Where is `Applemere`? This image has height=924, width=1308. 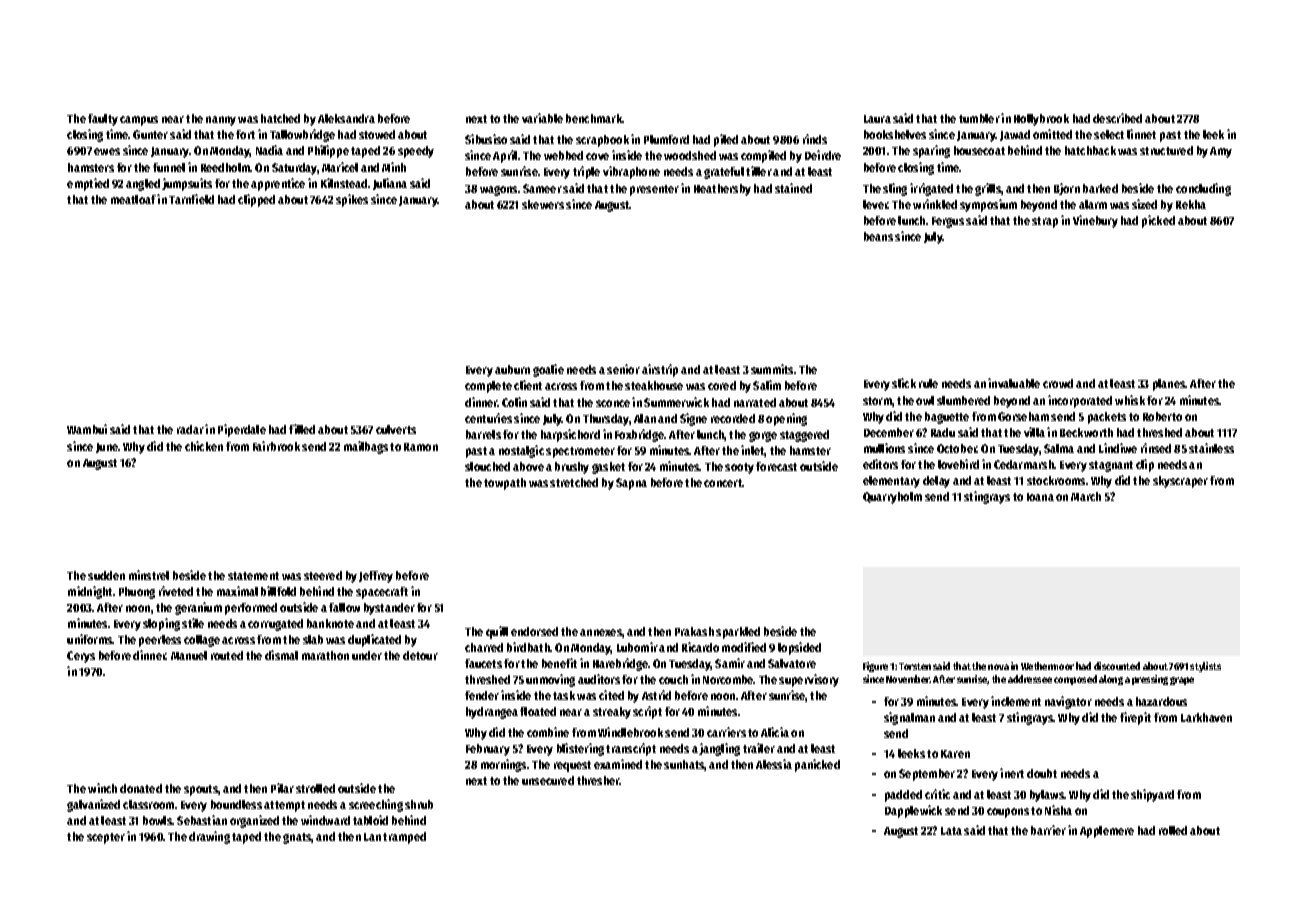 Applemere is located at coordinates (1107, 832).
